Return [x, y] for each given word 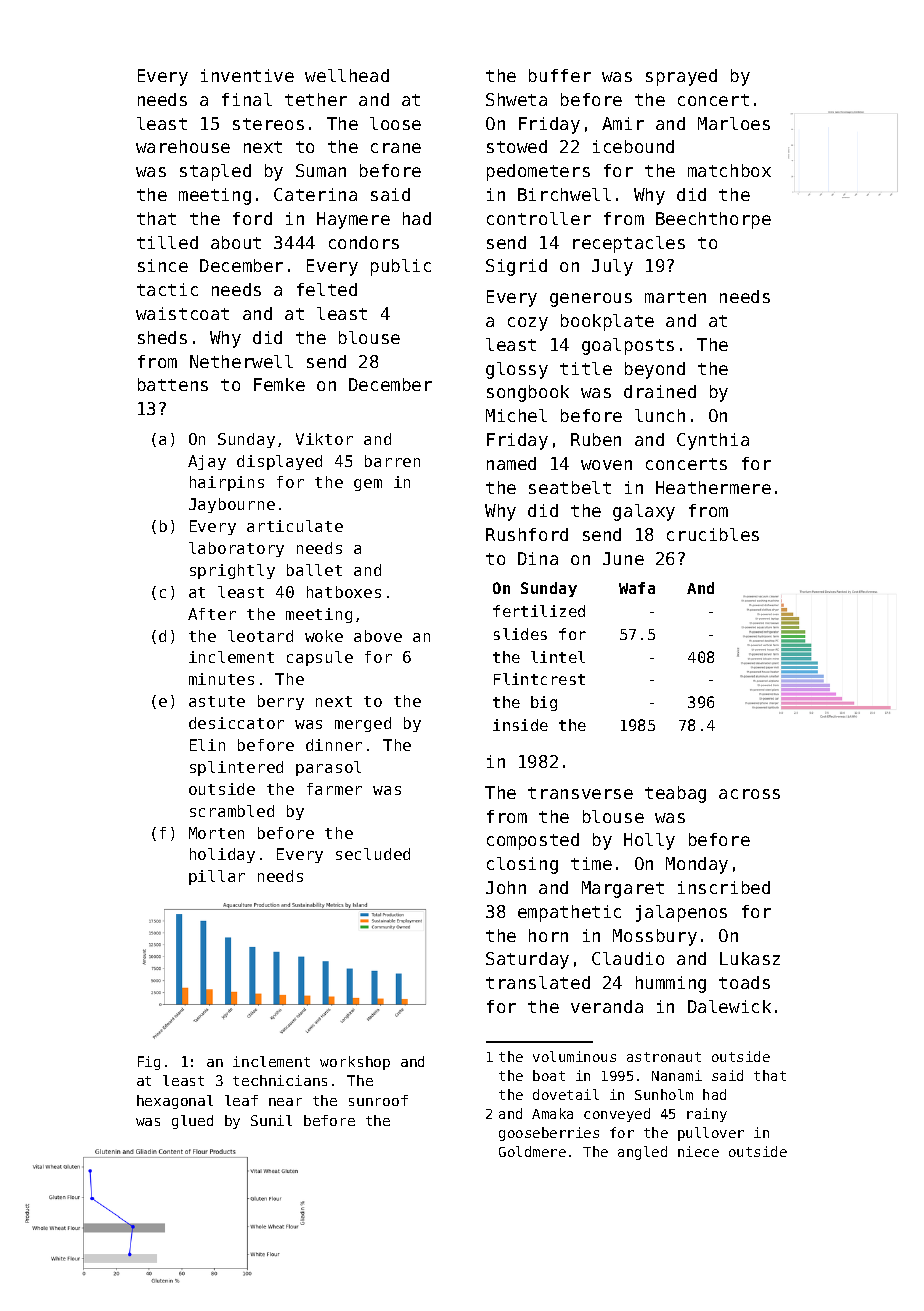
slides [520, 634]
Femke [279, 384]
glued [192, 1122]
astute [217, 701]
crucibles [713, 534]
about [236, 242]
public [401, 267]
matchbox [729, 170]
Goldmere [532, 1151]
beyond [655, 370]
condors [364, 242]
